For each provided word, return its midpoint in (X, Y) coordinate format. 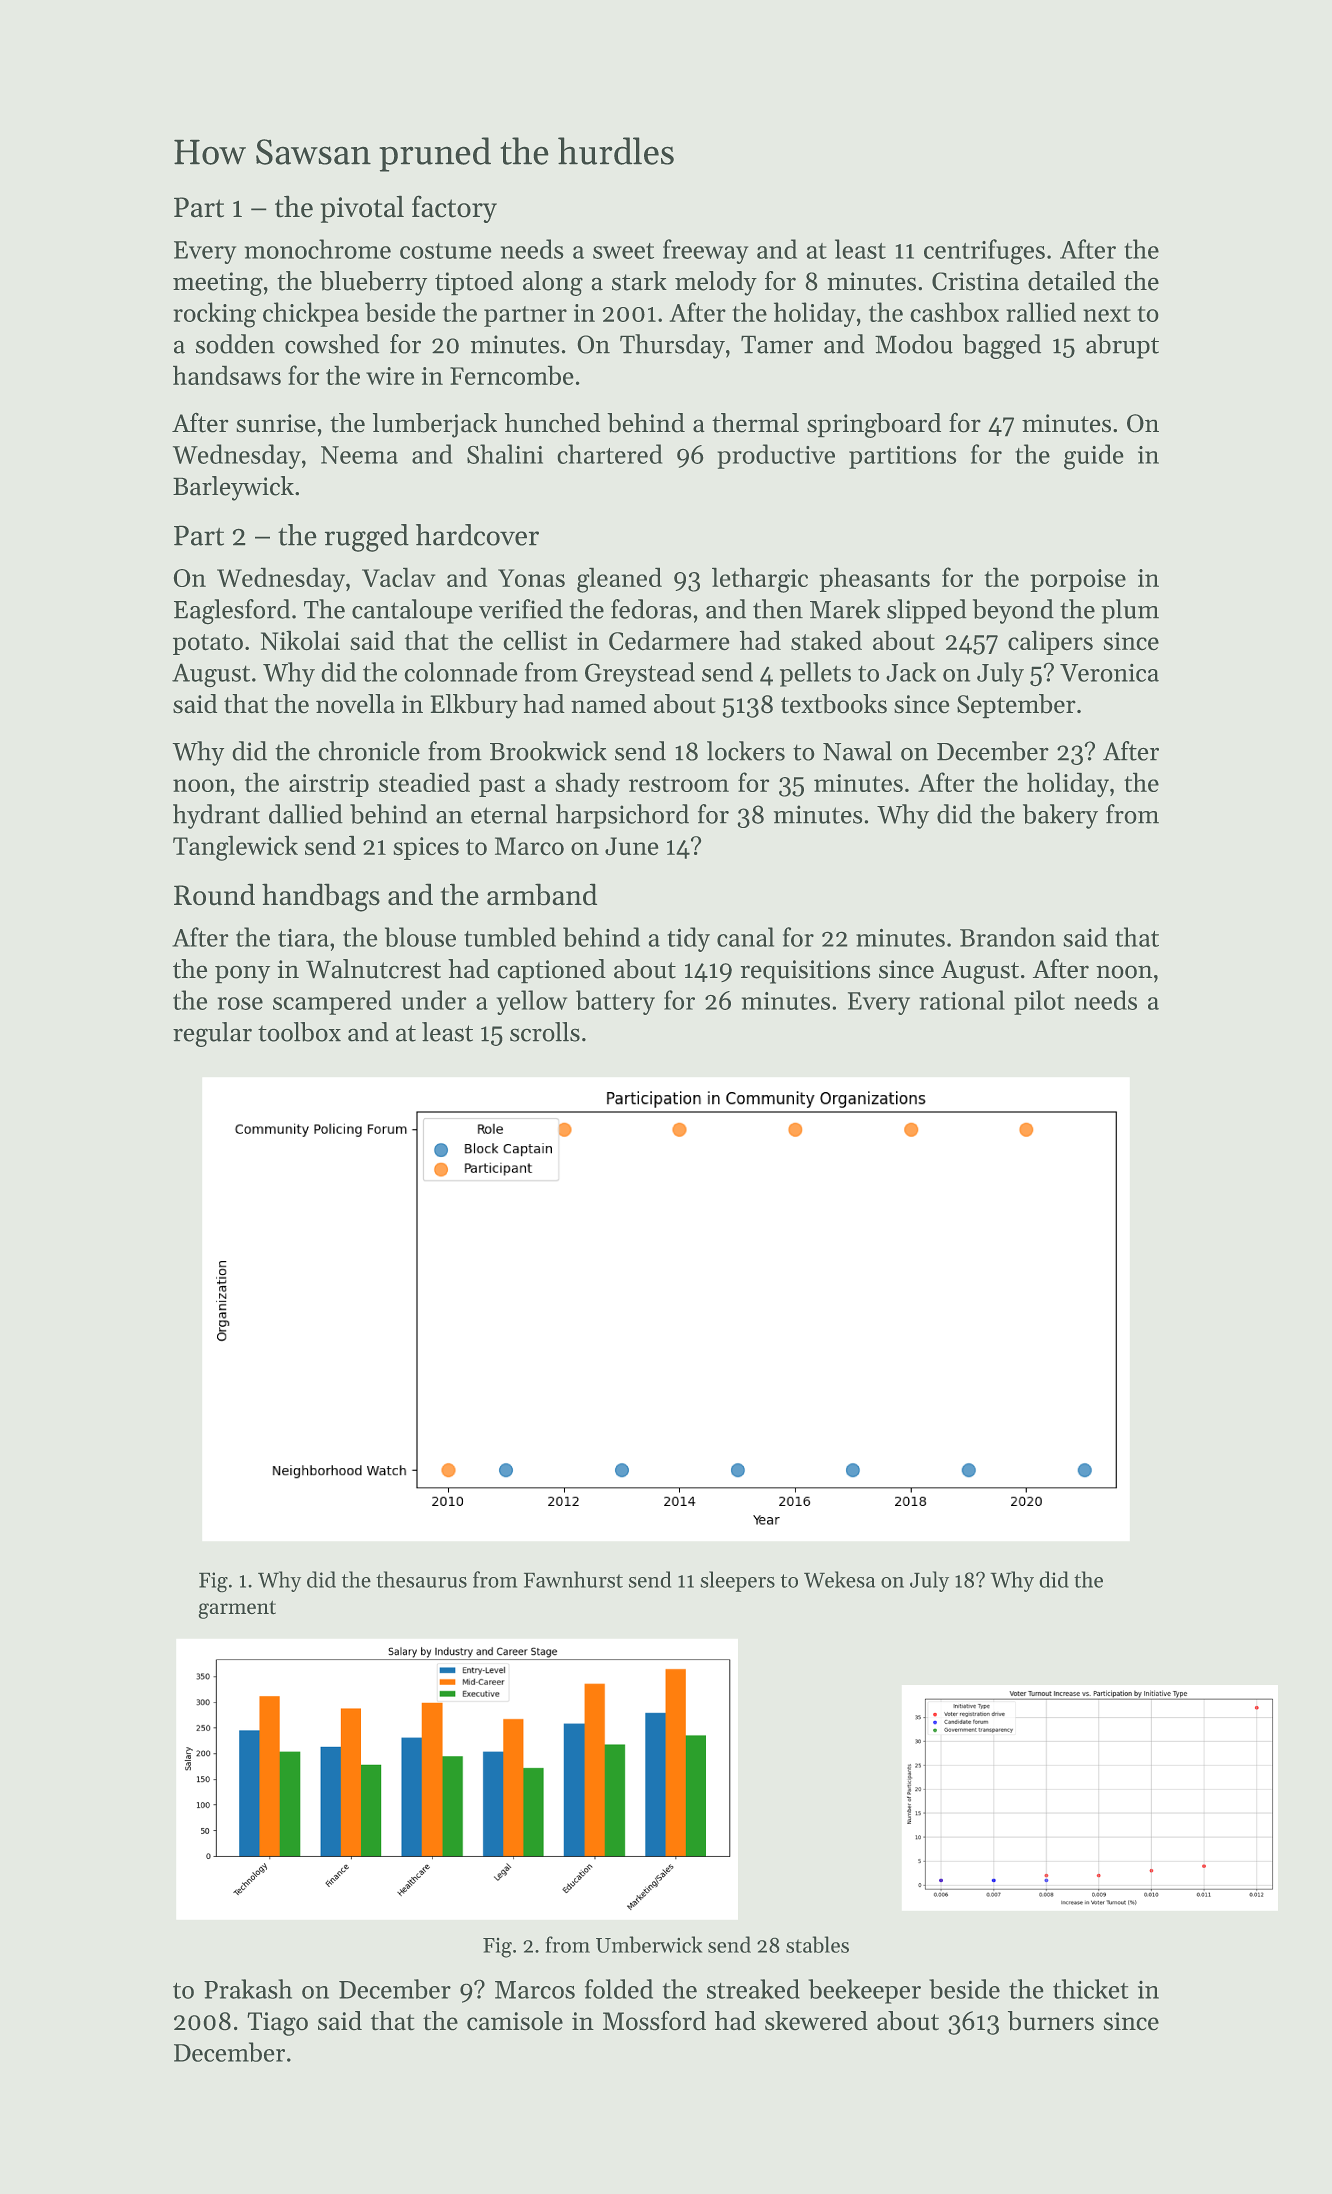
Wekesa (839, 1579)
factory (454, 209)
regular (212, 1034)
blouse (420, 937)
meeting (218, 284)
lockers (746, 751)
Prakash (248, 1989)
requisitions (805, 972)
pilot (1039, 1002)
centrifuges (984, 252)
